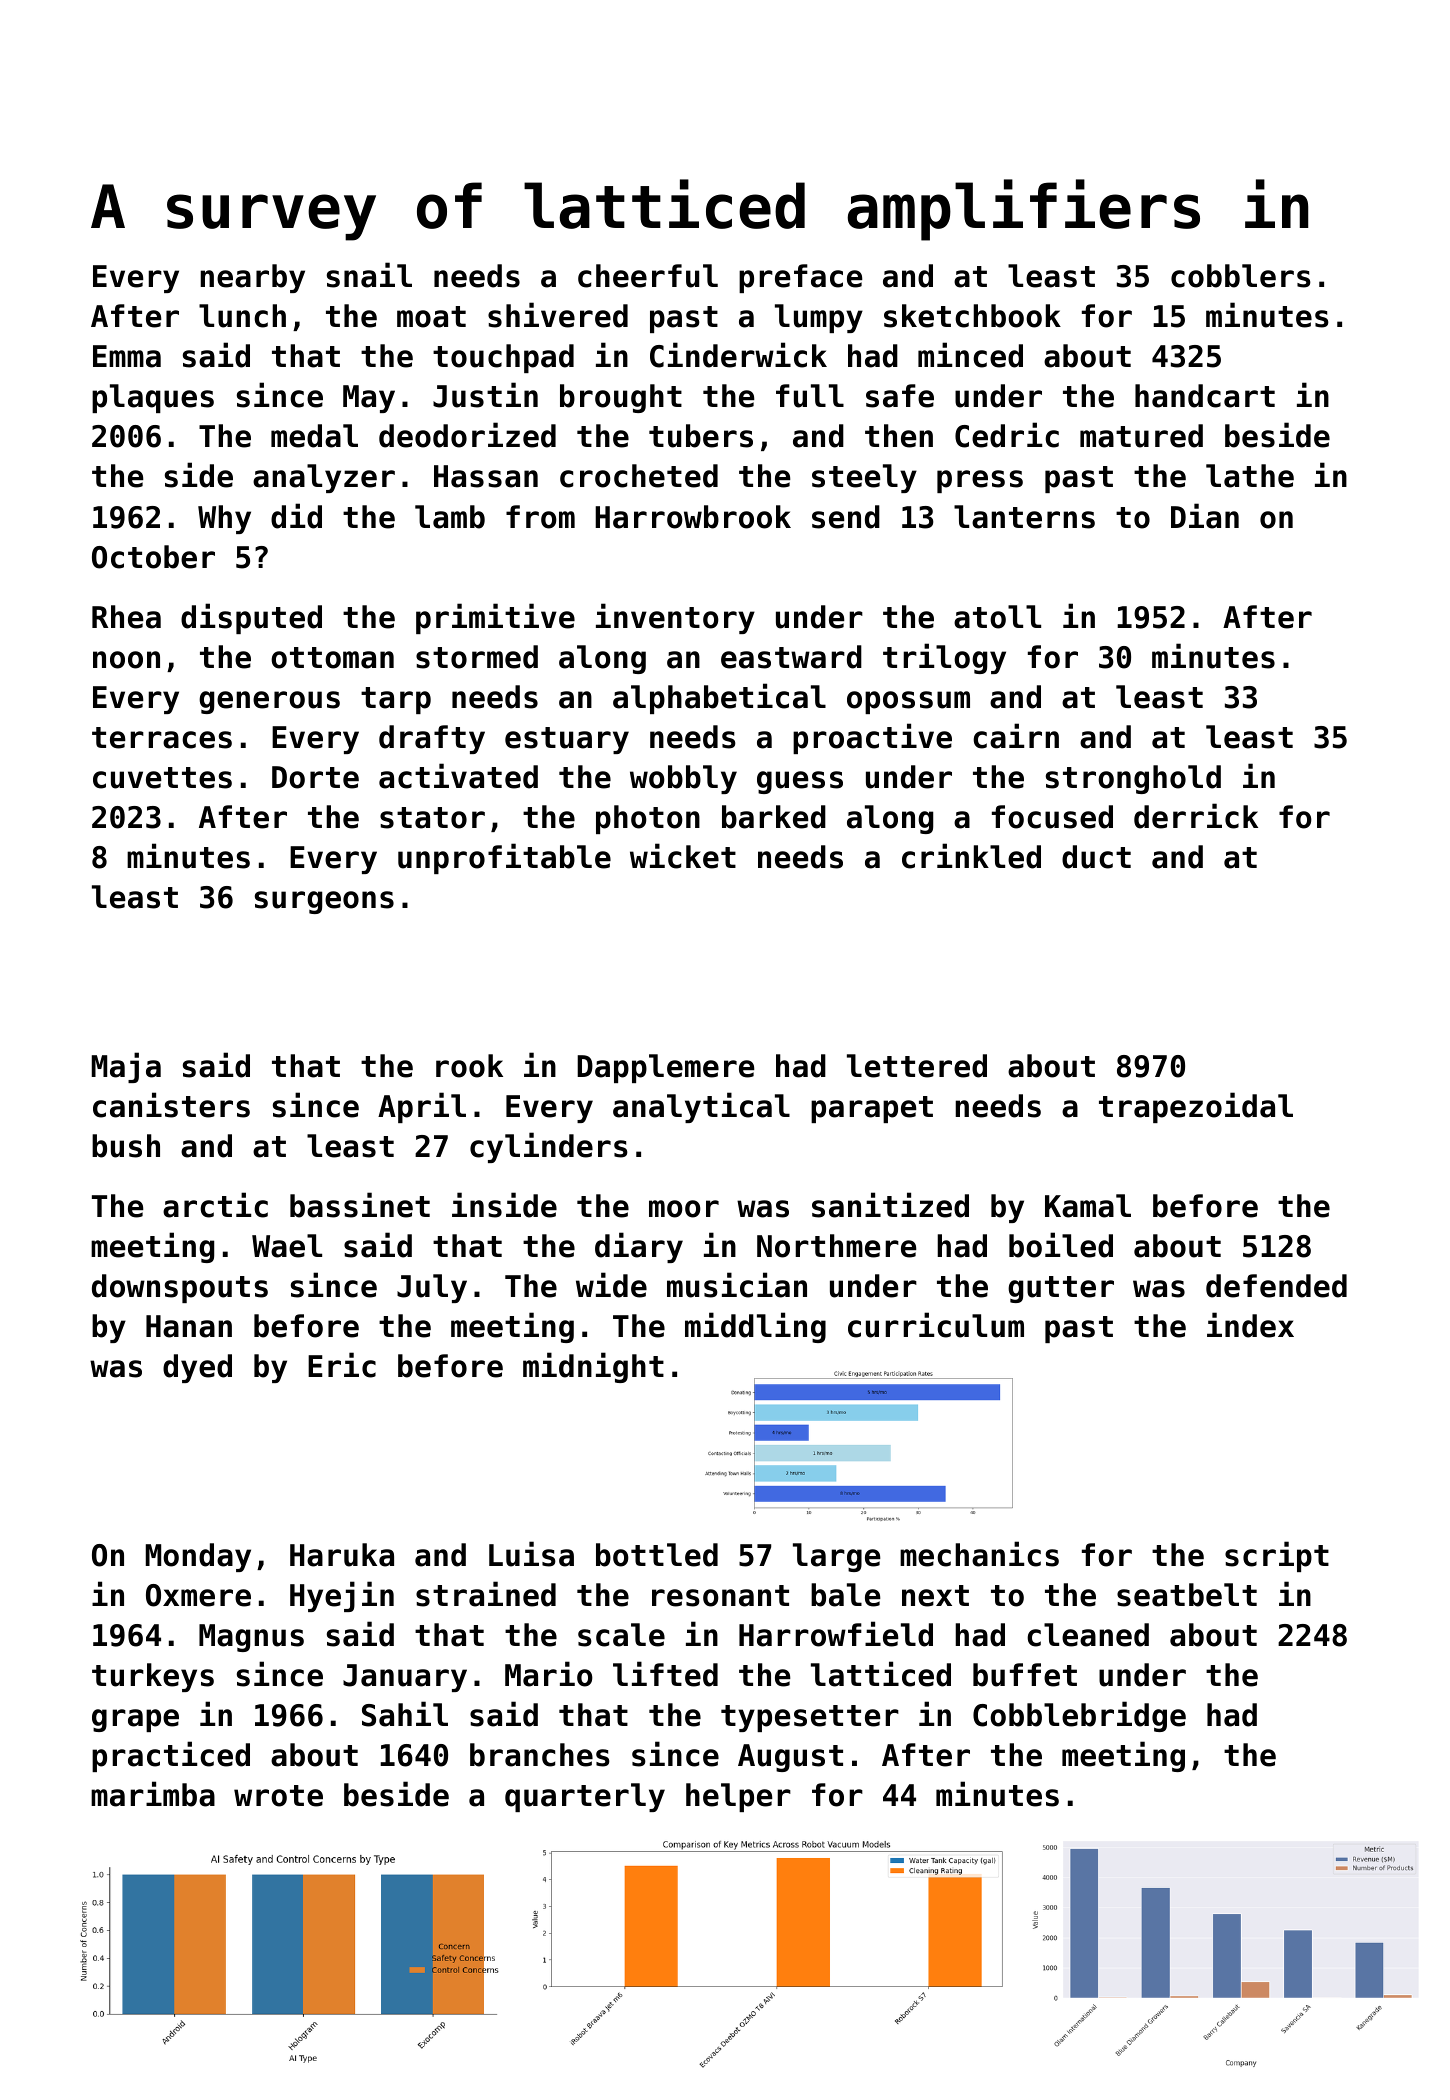 The width and height of the screenshot is (1450, 2100). I want to click on Sahil, so click(405, 1714).
